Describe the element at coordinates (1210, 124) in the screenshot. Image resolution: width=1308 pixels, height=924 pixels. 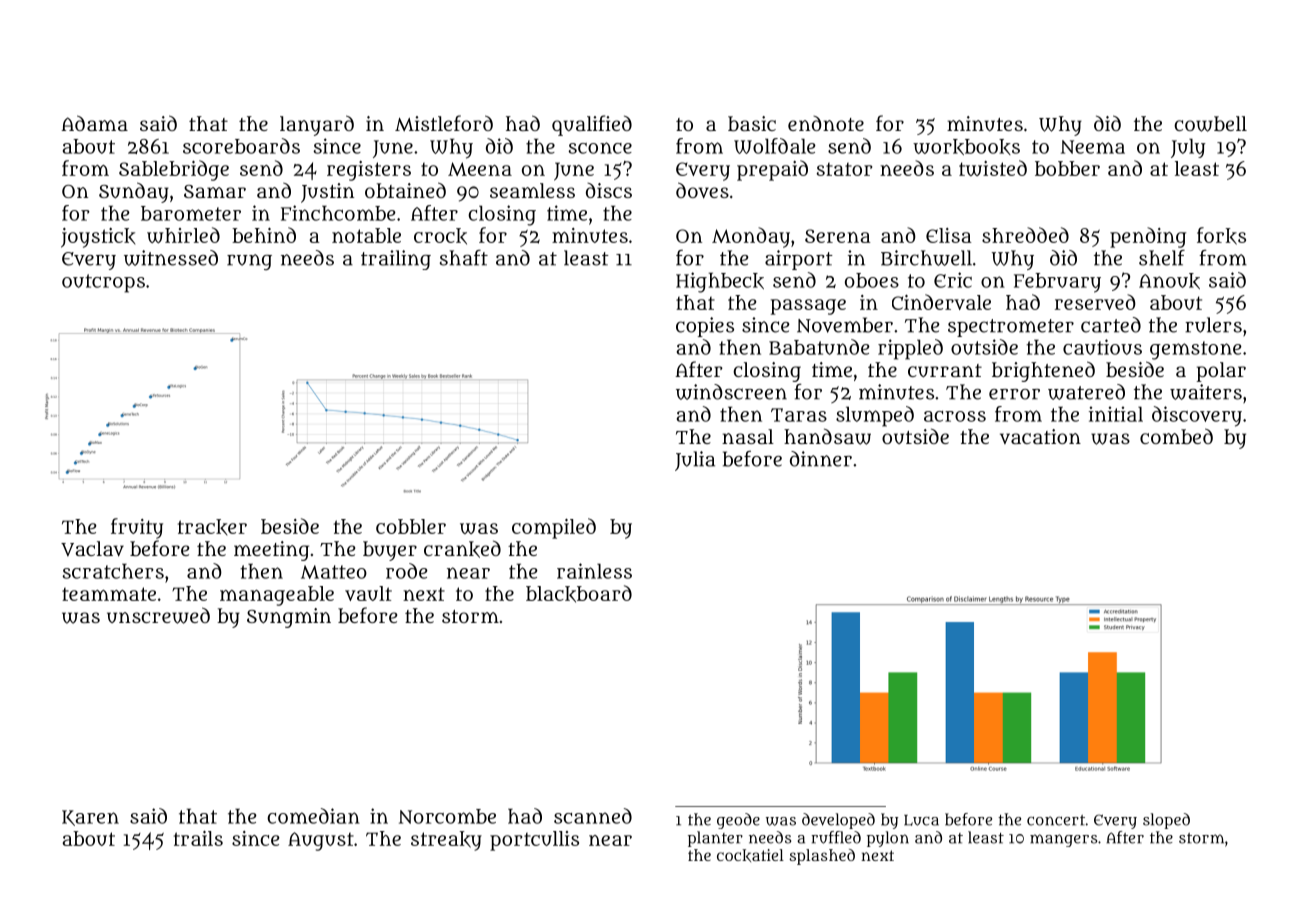
I see `cowbell` at that location.
